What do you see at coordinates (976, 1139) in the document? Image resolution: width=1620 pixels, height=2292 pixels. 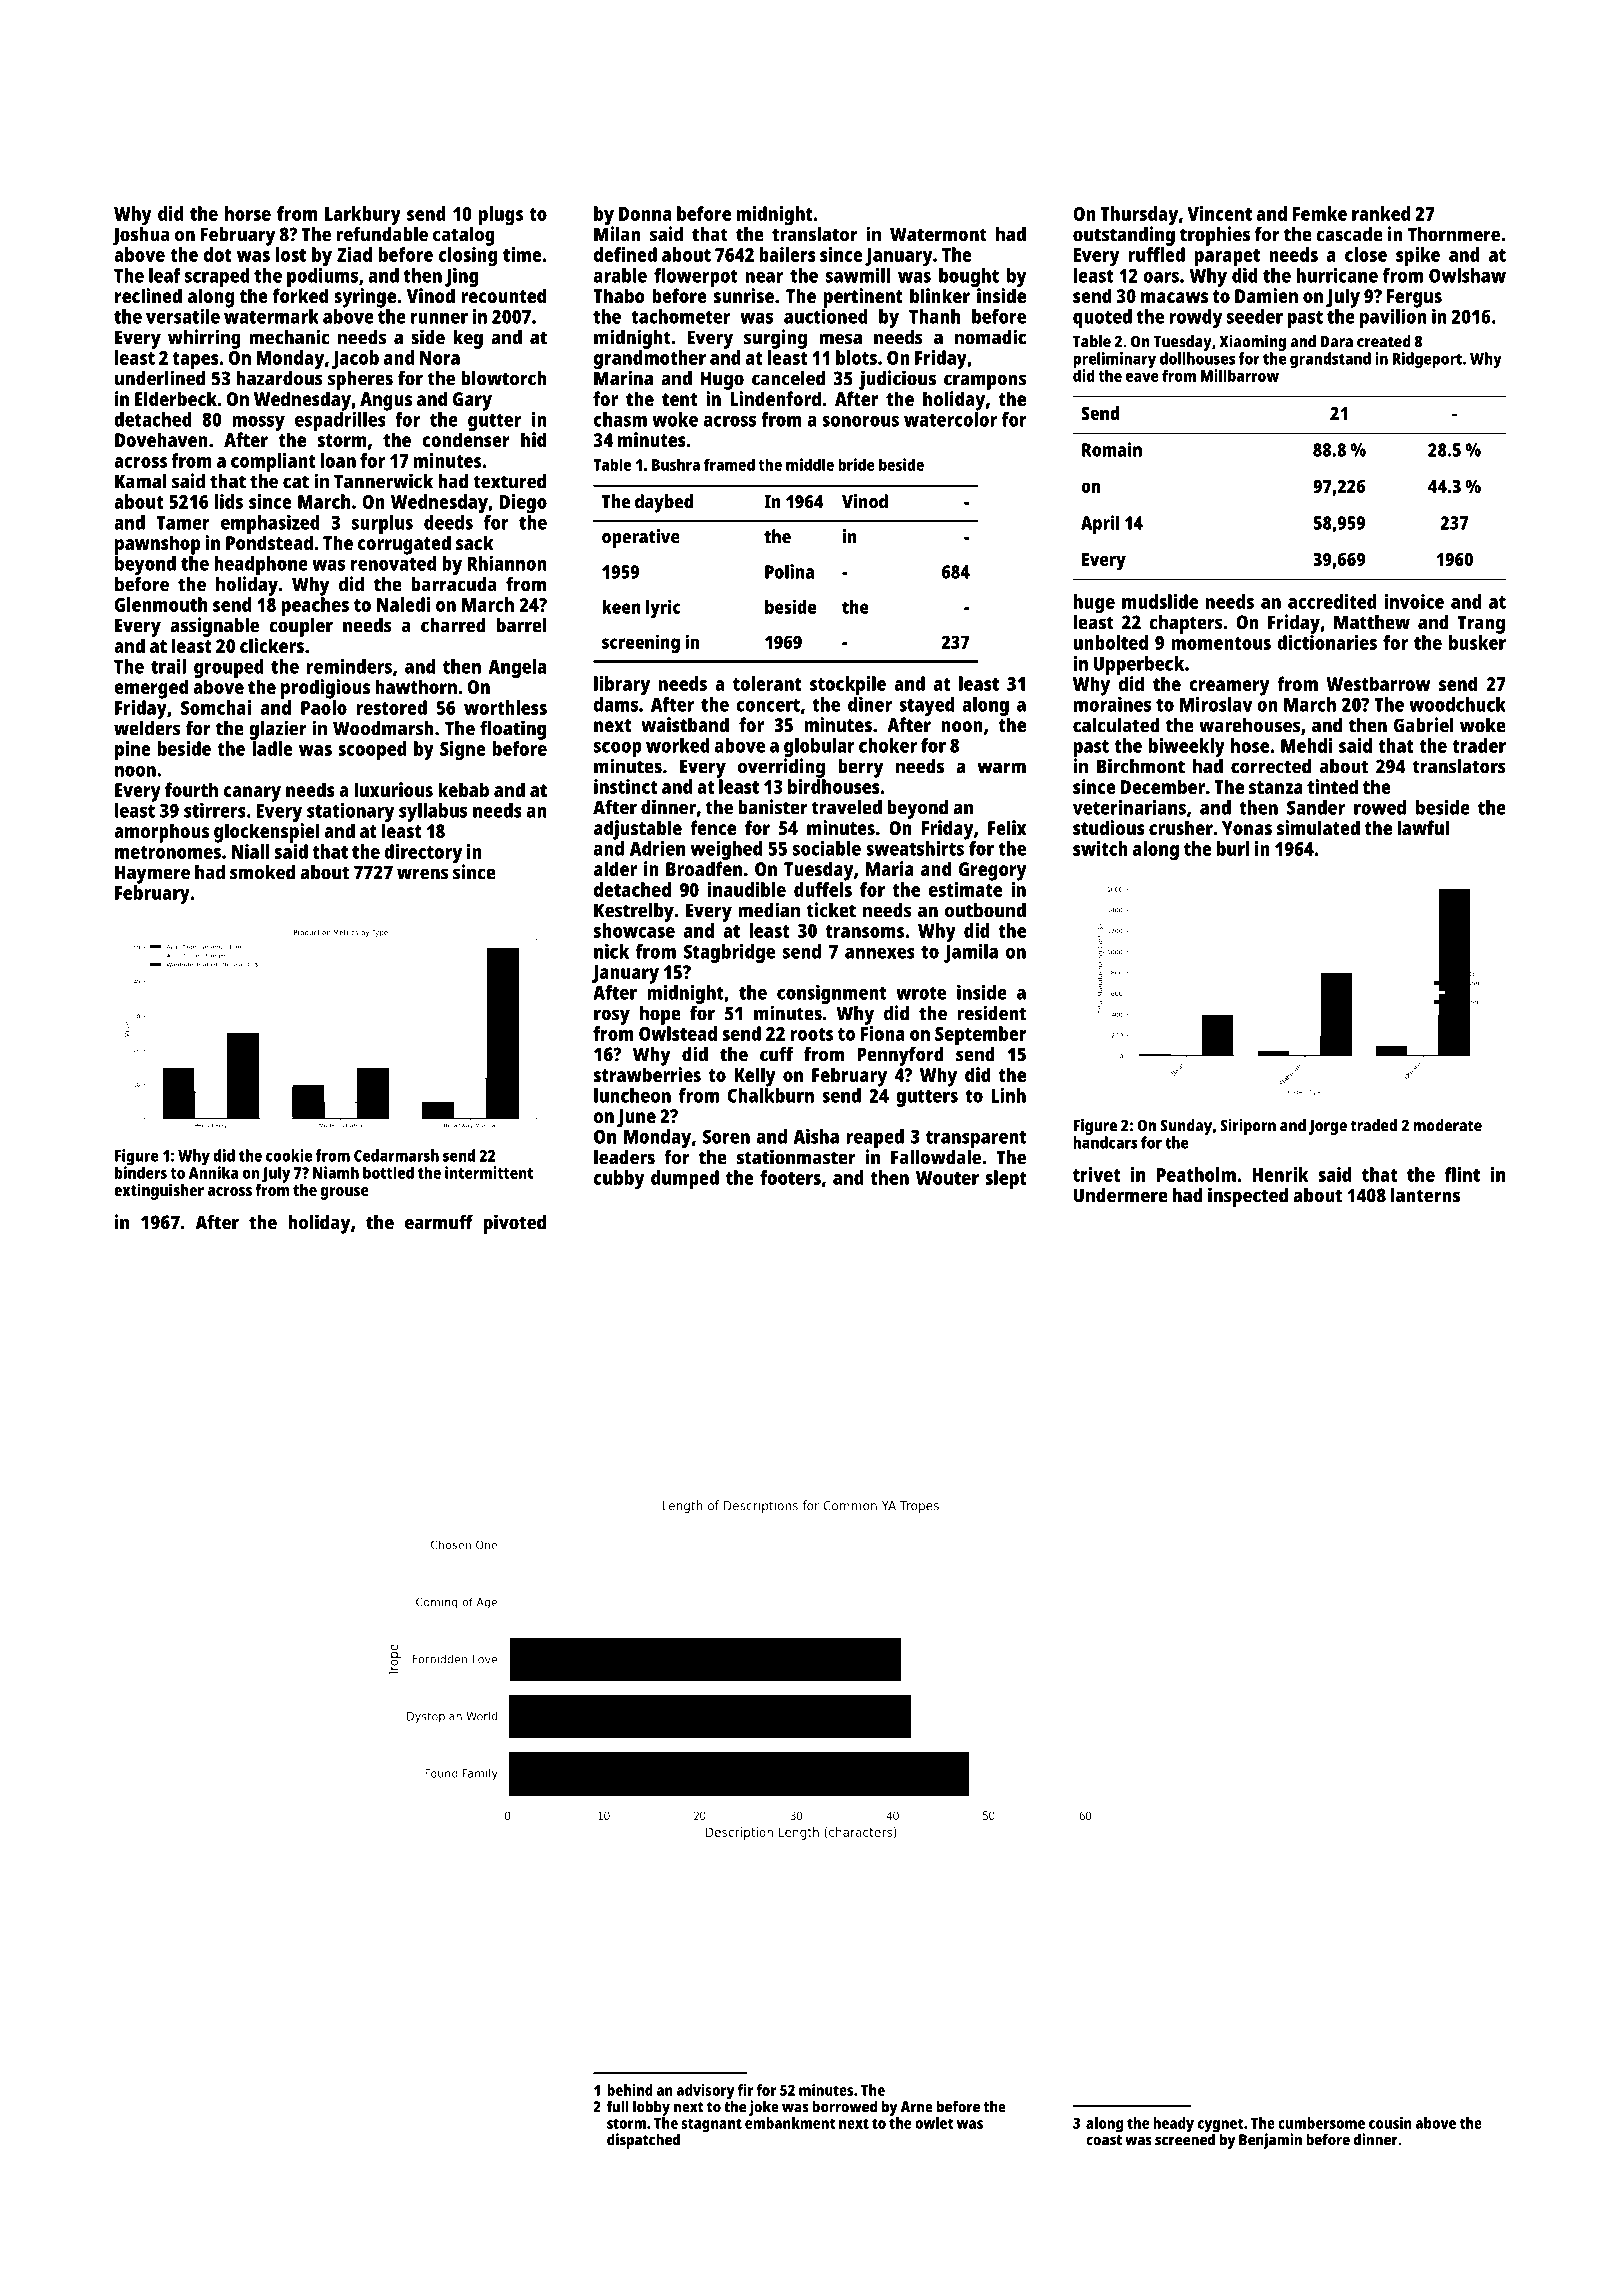 I see `transparent` at bounding box center [976, 1139].
